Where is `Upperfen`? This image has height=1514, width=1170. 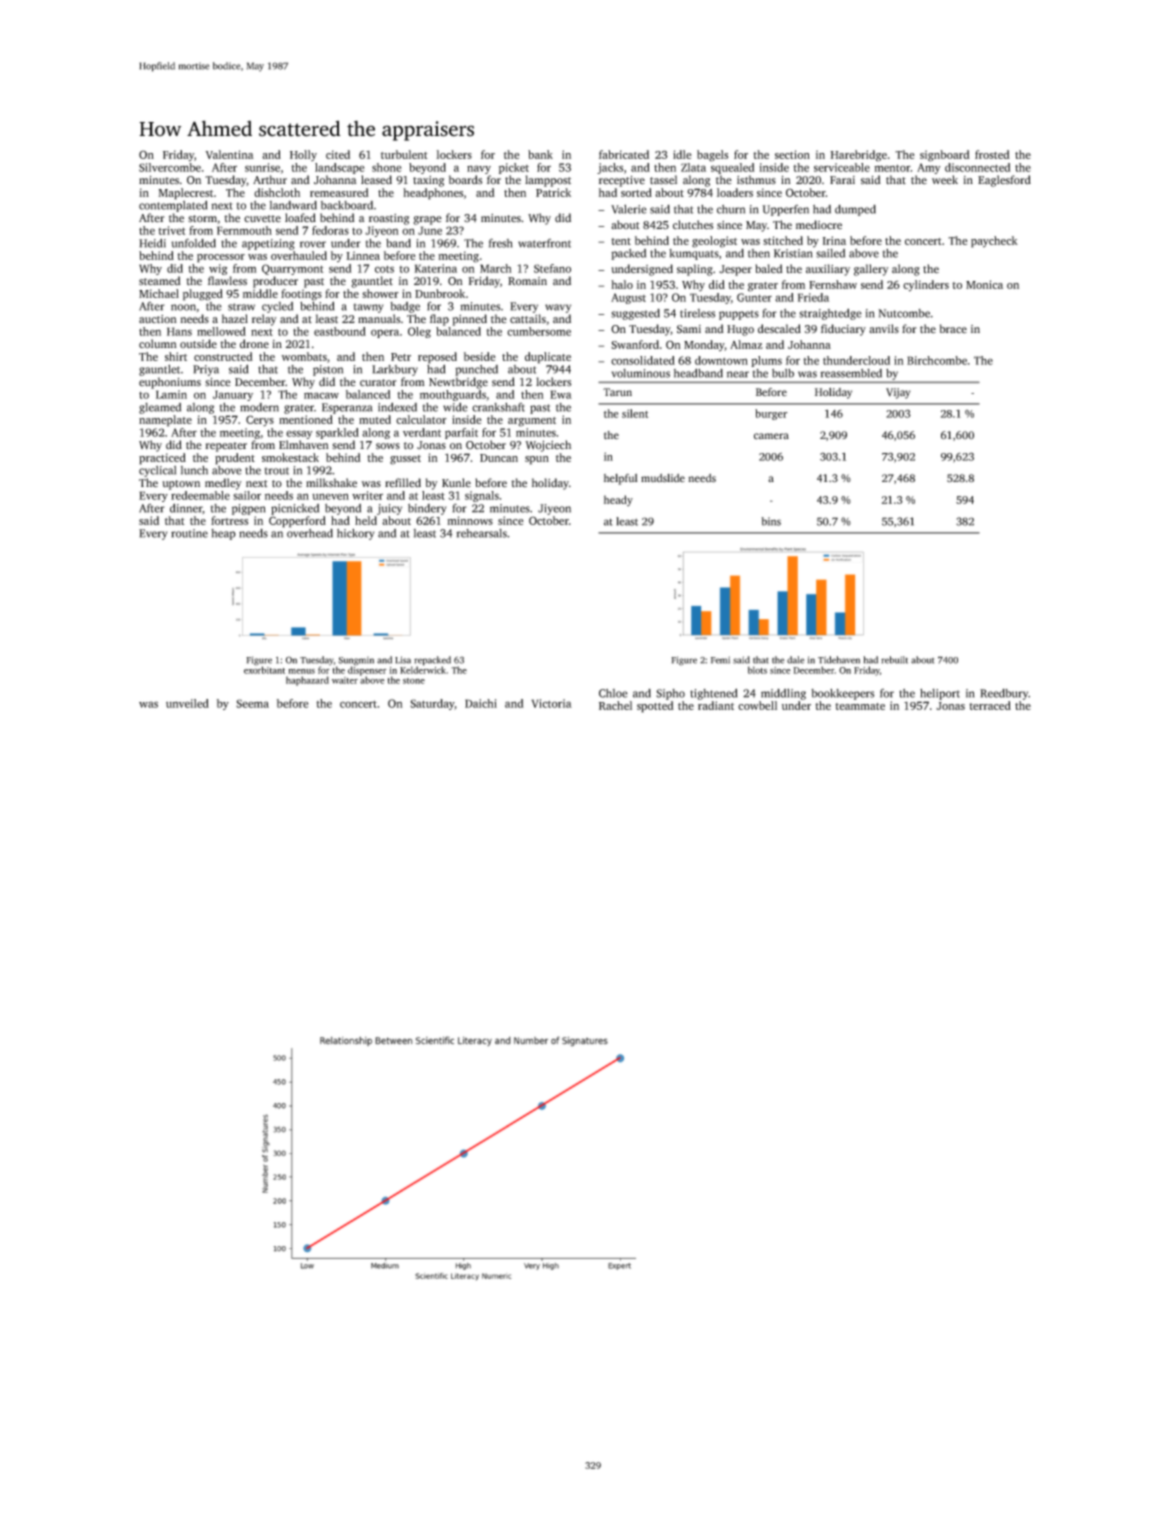 Upperfen is located at coordinates (785, 210).
